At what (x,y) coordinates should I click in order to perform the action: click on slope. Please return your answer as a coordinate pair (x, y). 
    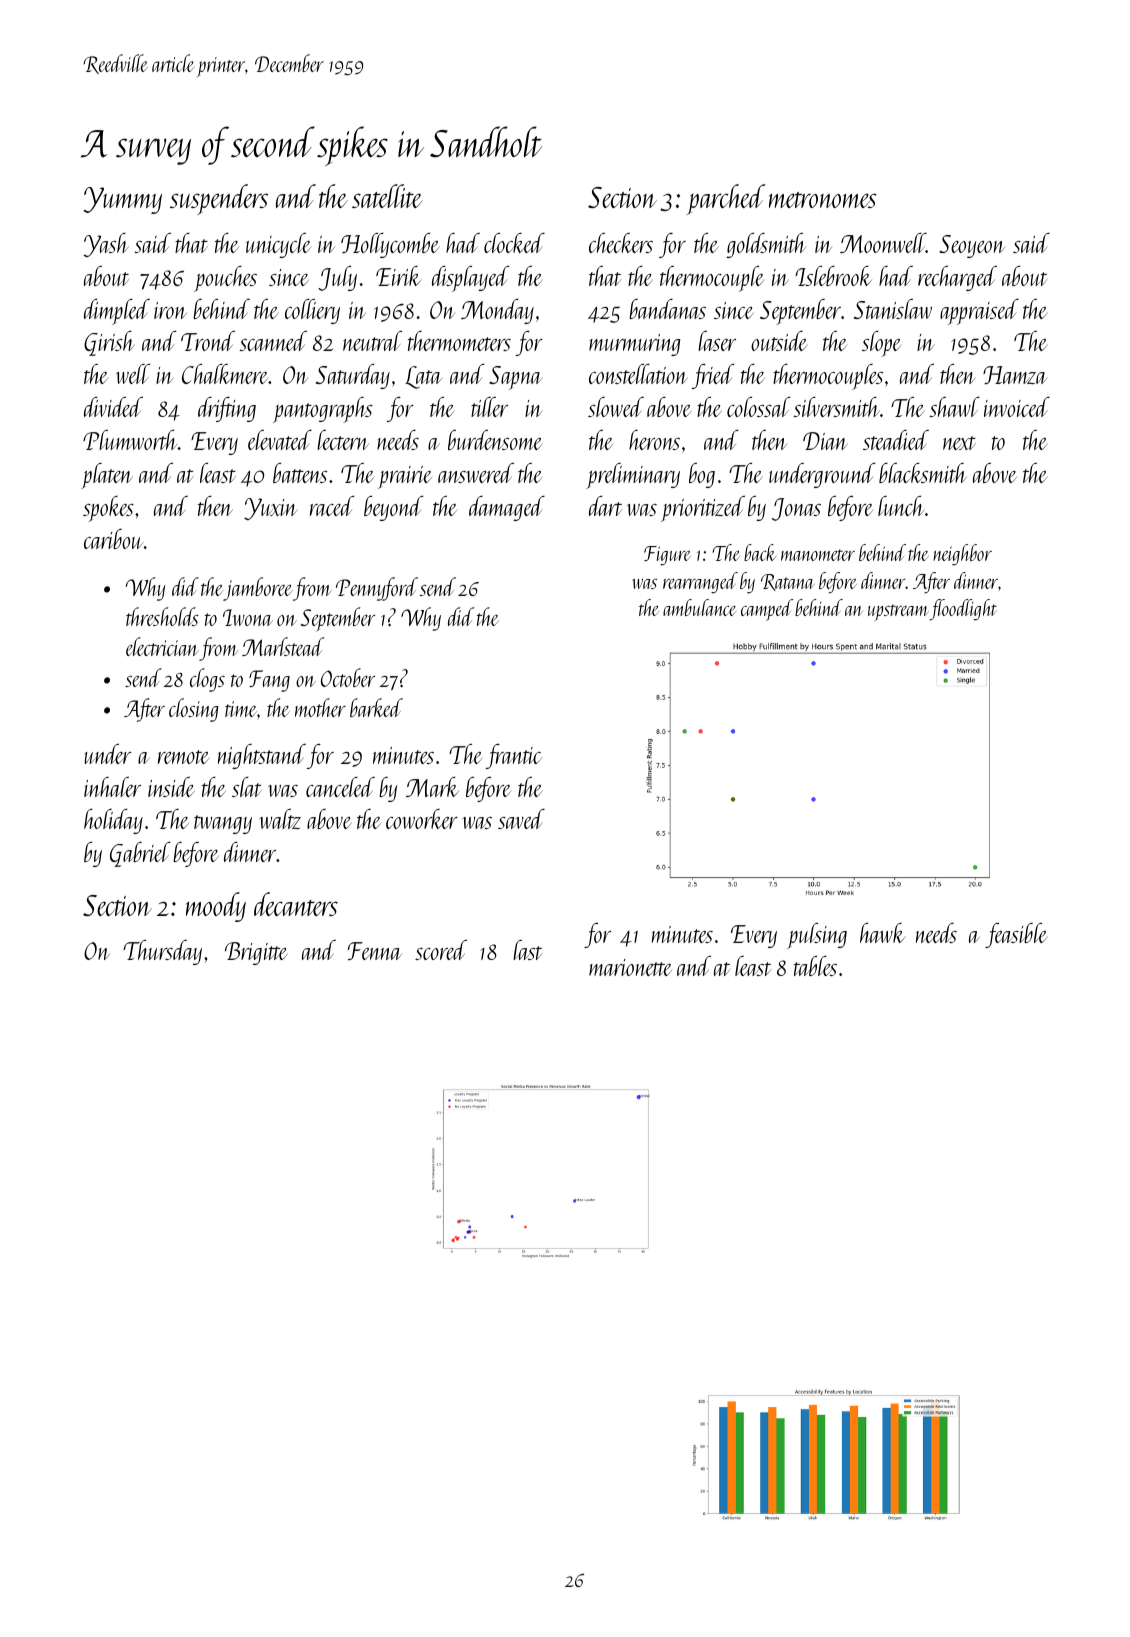
    Looking at the image, I should click on (882, 344).
